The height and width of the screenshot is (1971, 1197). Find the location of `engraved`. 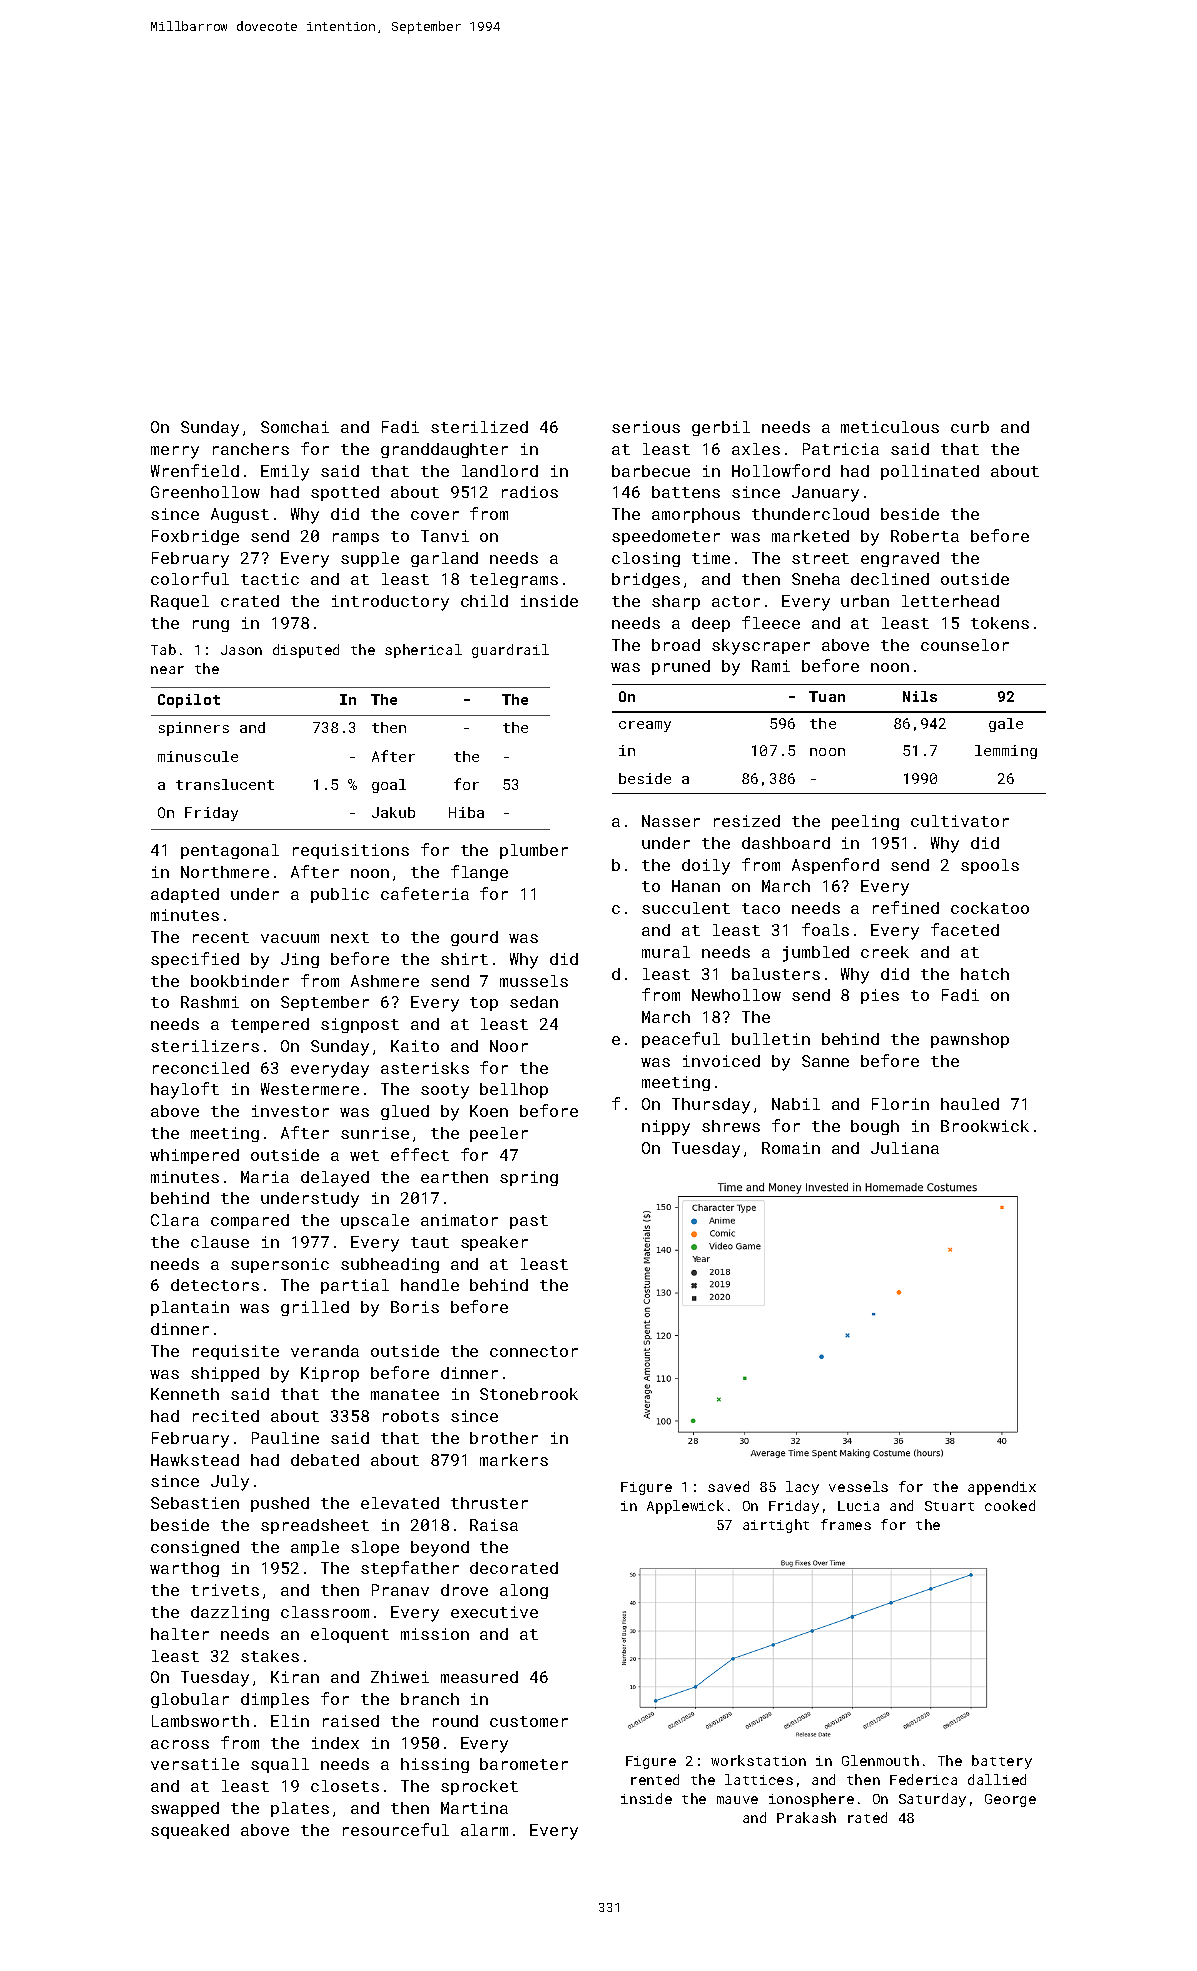

engraved is located at coordinates (900, 559).
